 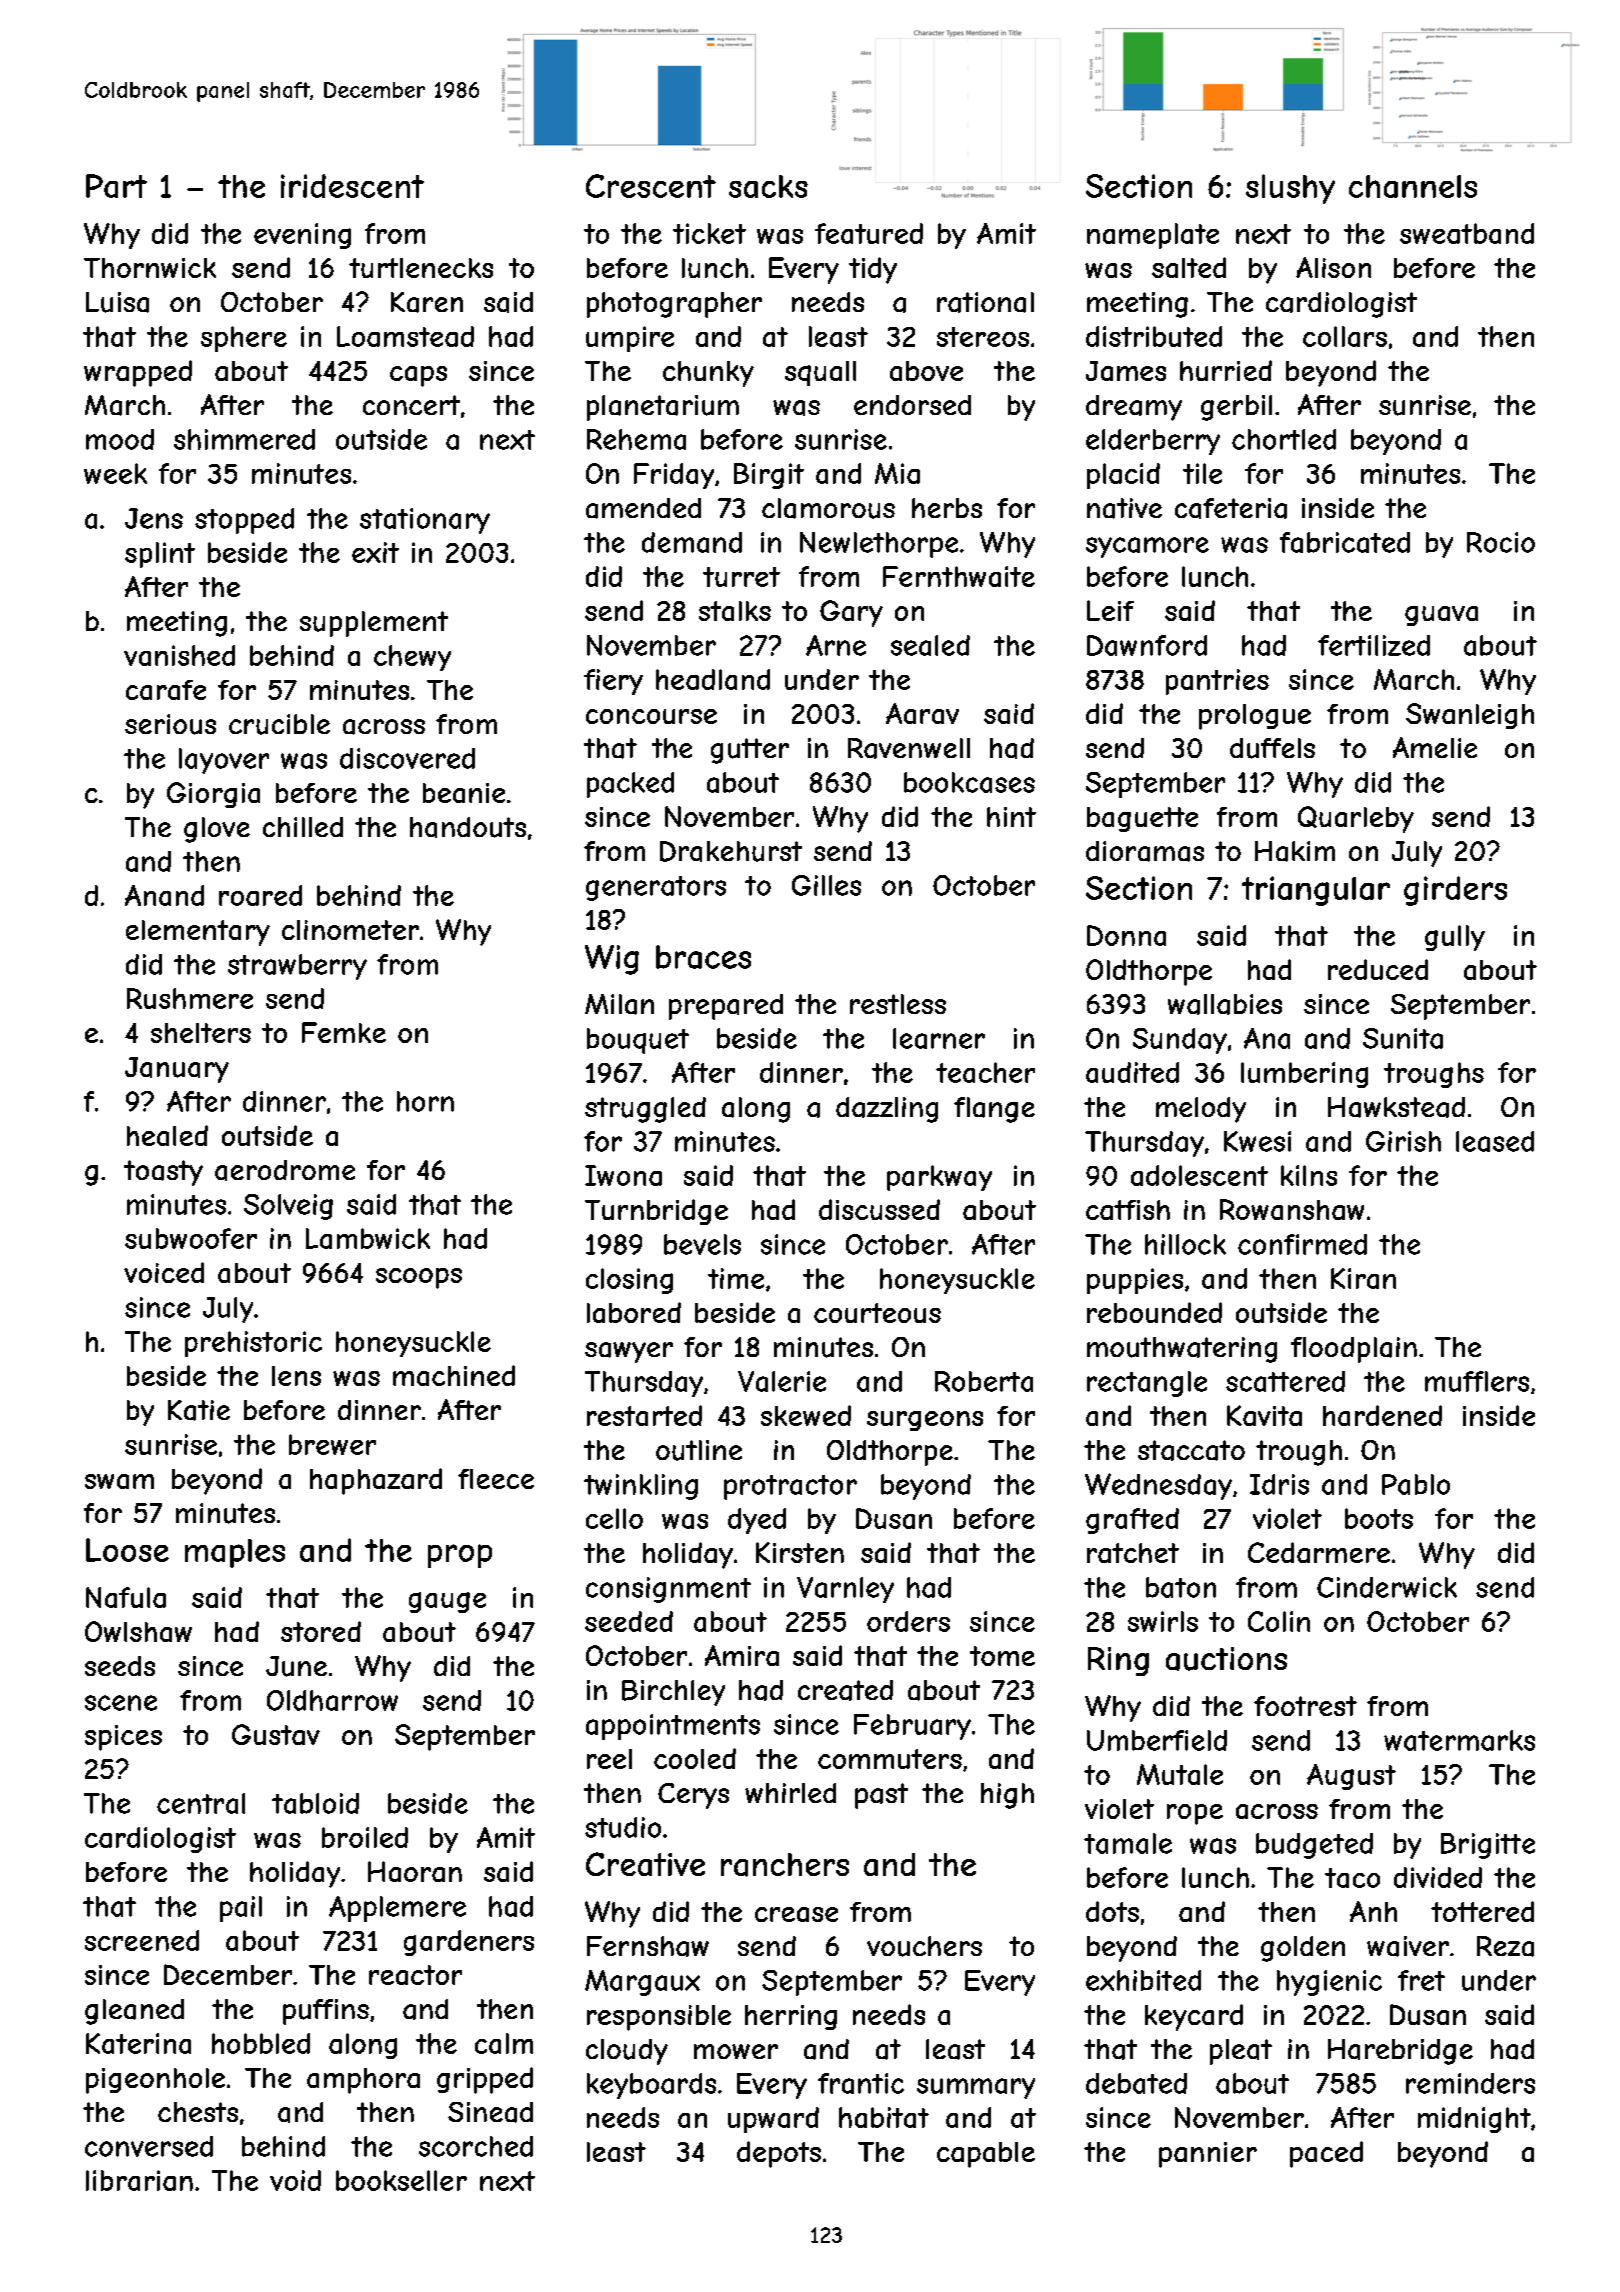 I want to click on bookseller, so click(x=401, y=2180).
